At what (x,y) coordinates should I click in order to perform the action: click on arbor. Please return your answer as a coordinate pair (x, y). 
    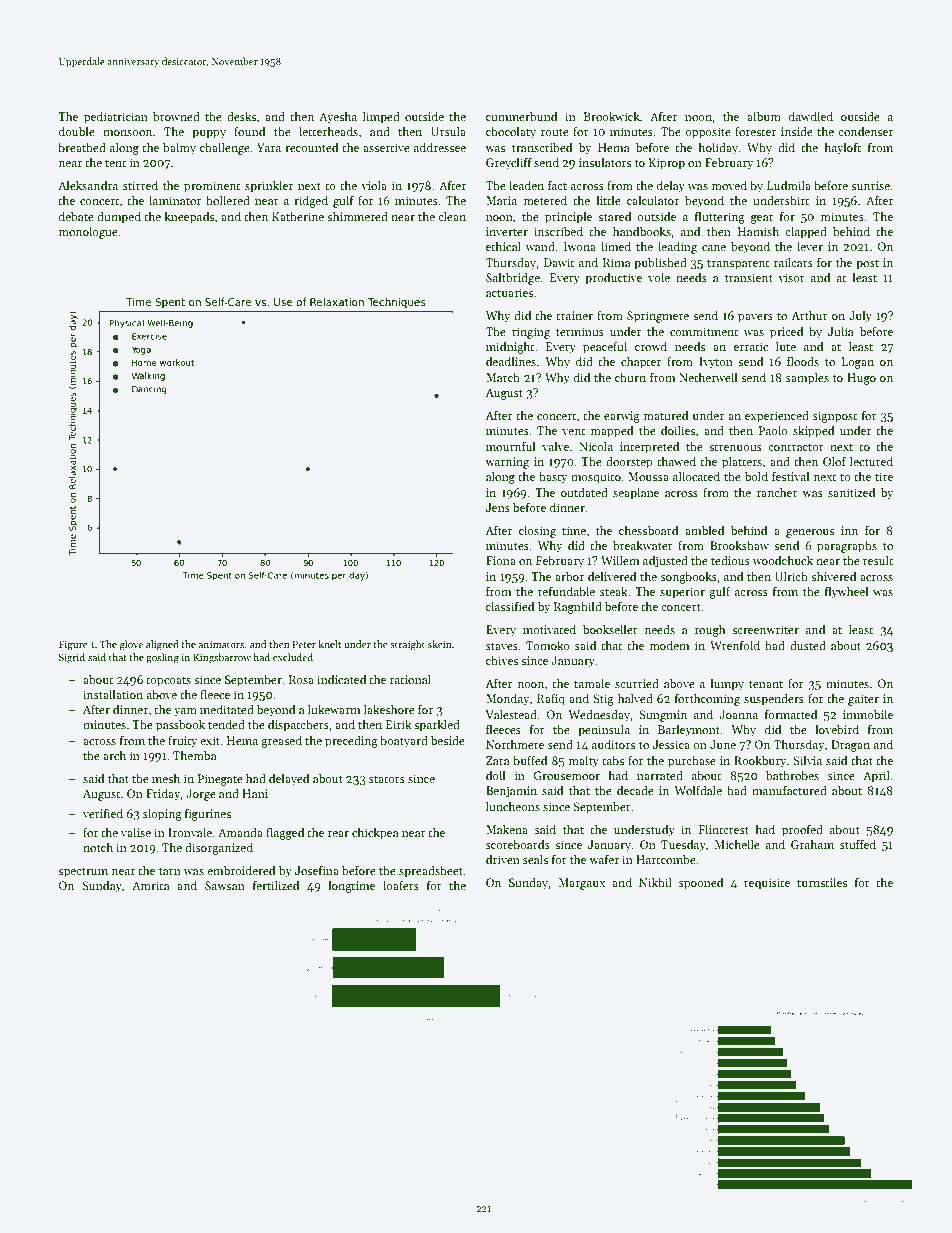
    Looking at the image, I should click on (569, 576).
